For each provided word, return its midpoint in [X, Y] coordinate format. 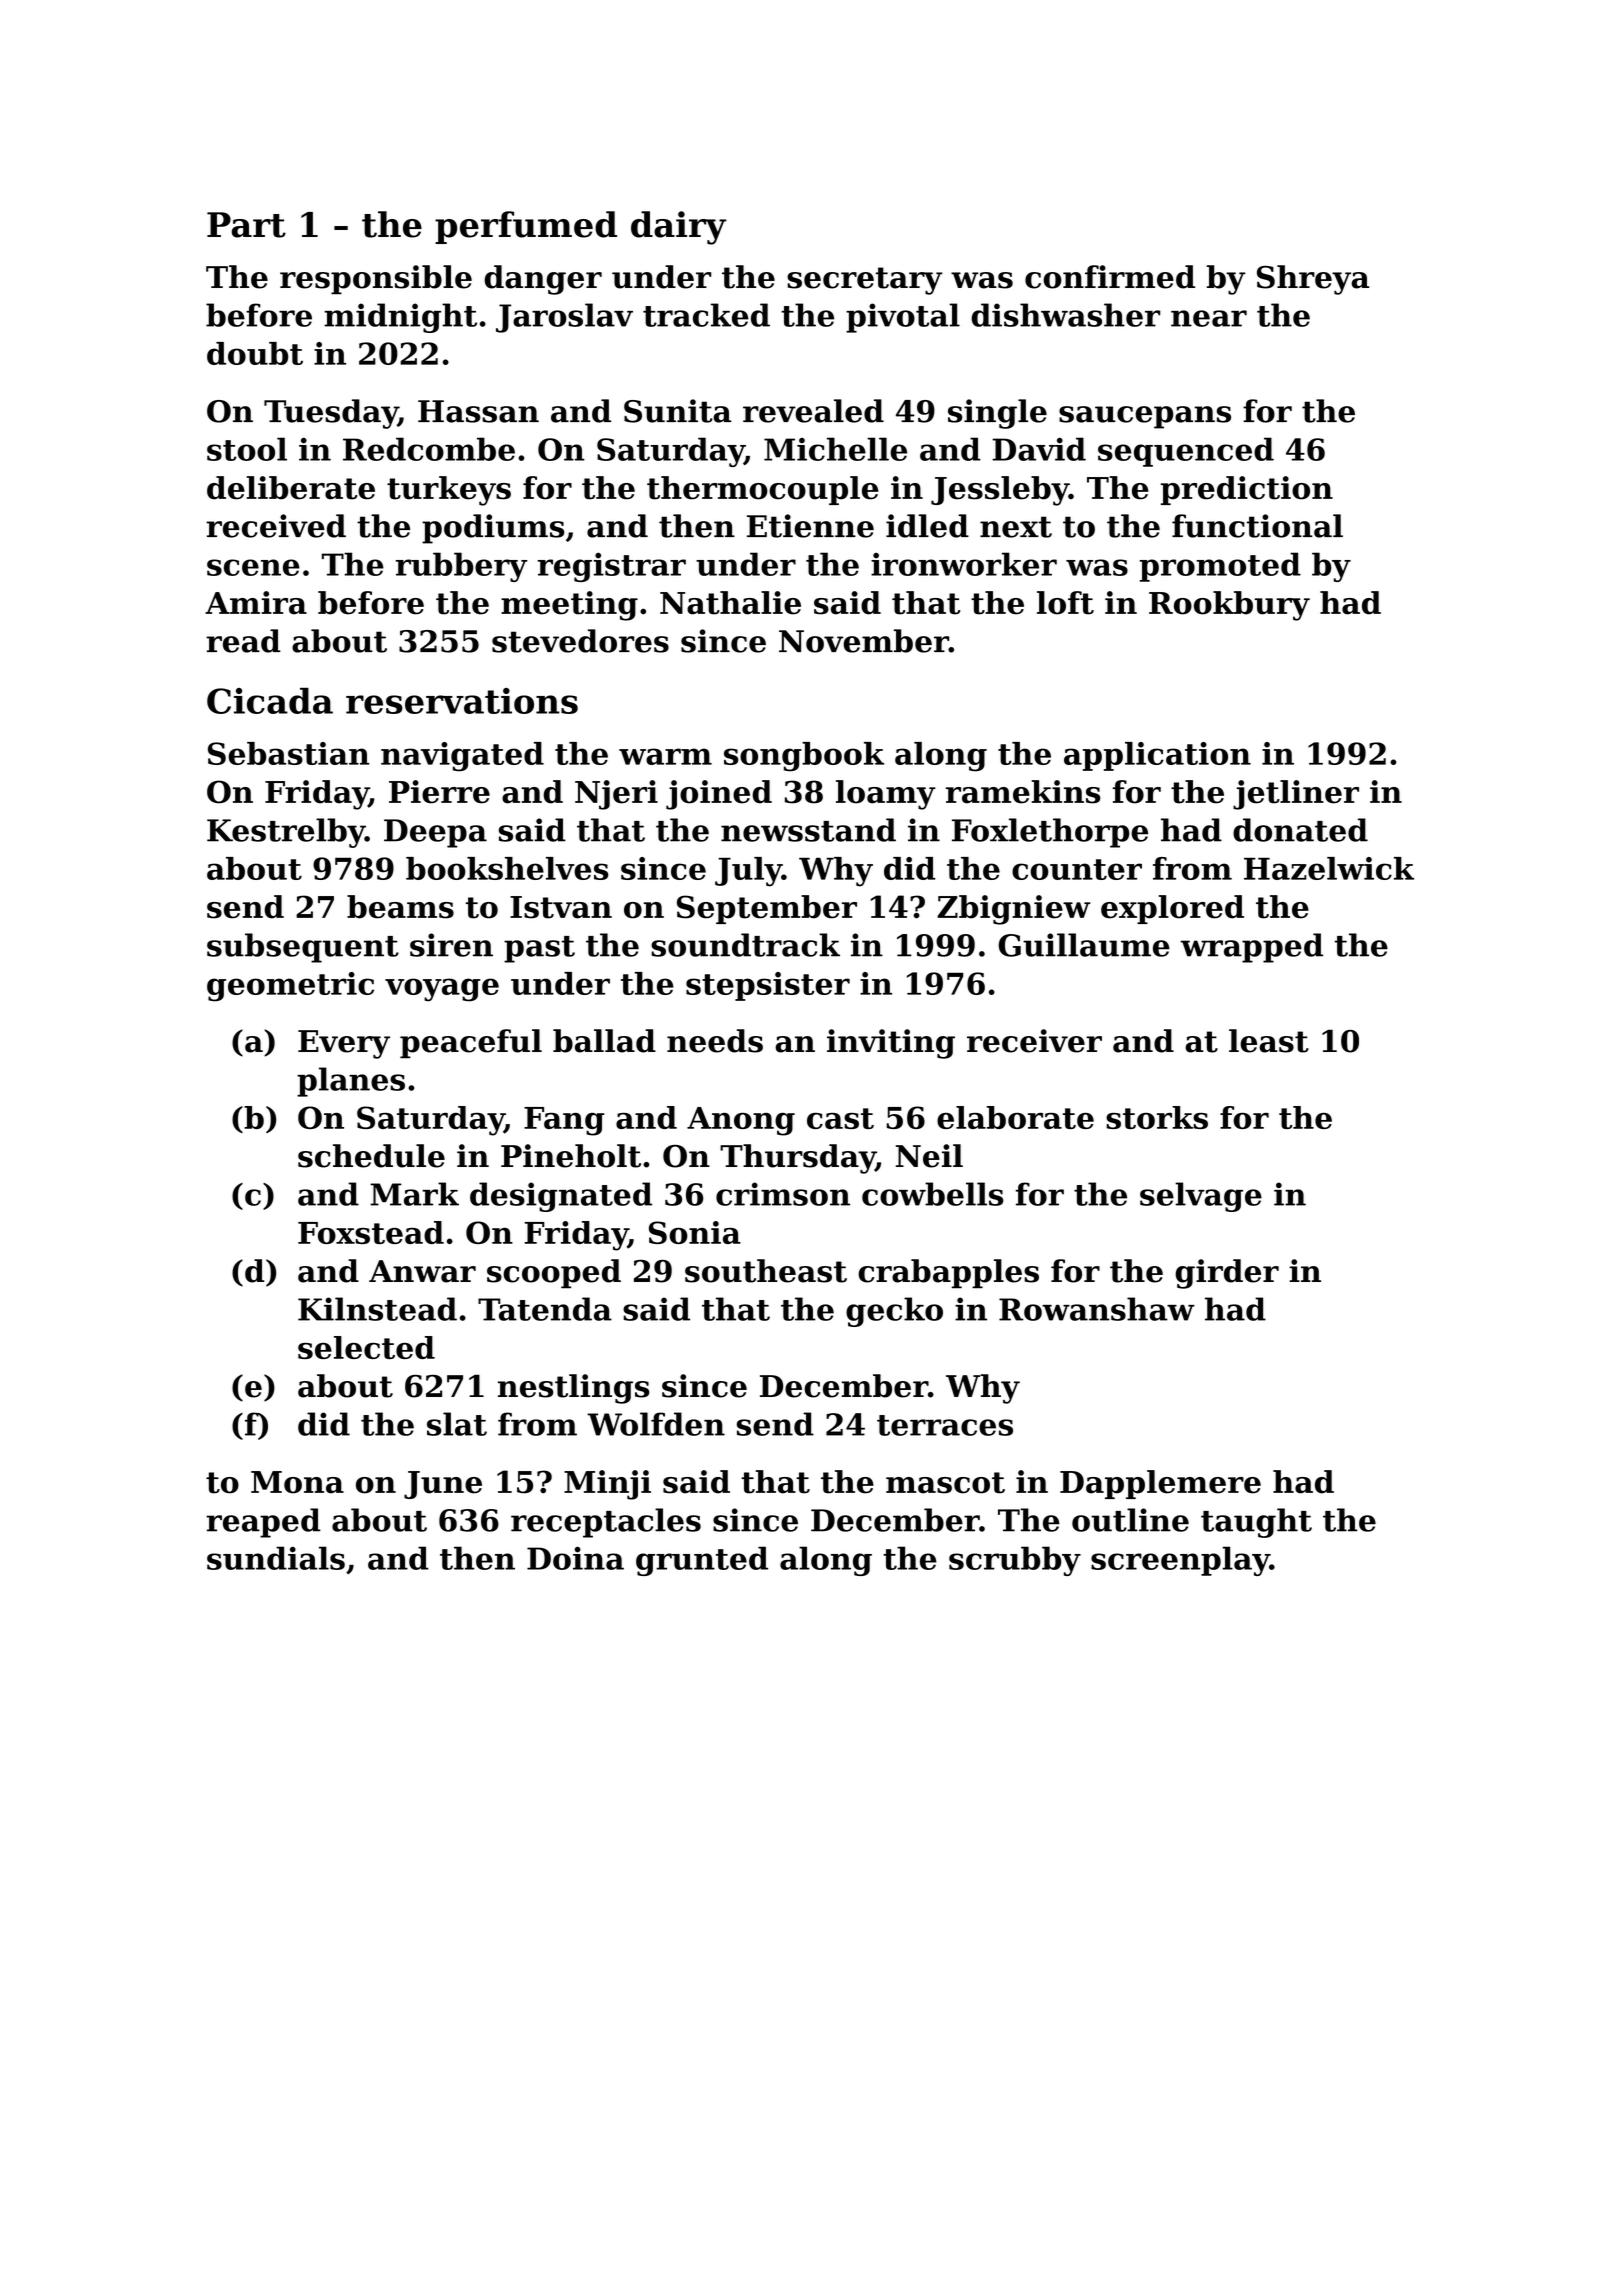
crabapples [948, 1274]
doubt [255, 353]
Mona [297, 1482]
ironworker [964, 564]
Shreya [1313, 280]
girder [1227, 1274]
